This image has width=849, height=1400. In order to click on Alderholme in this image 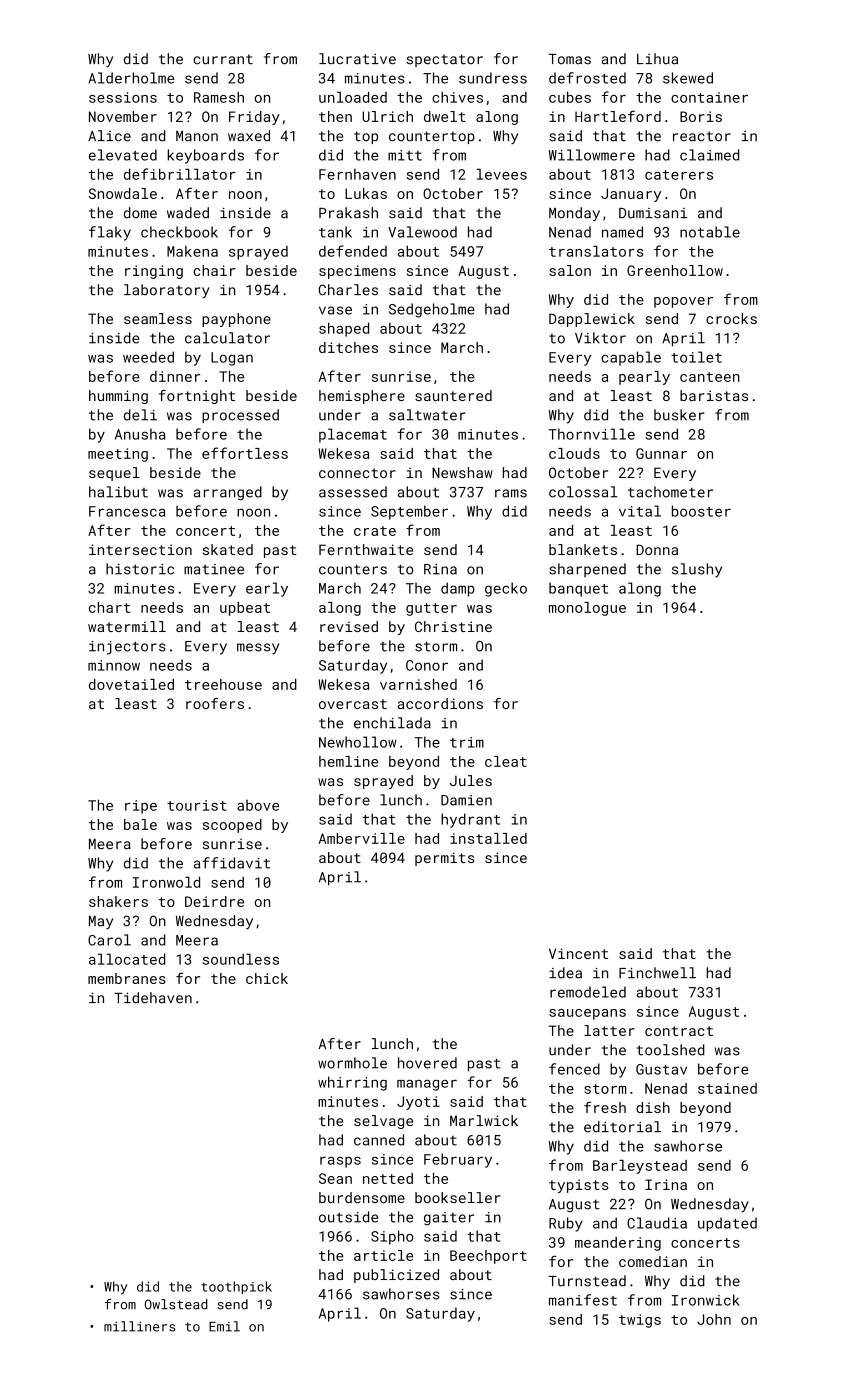, I will do `click(131, 78)`.
